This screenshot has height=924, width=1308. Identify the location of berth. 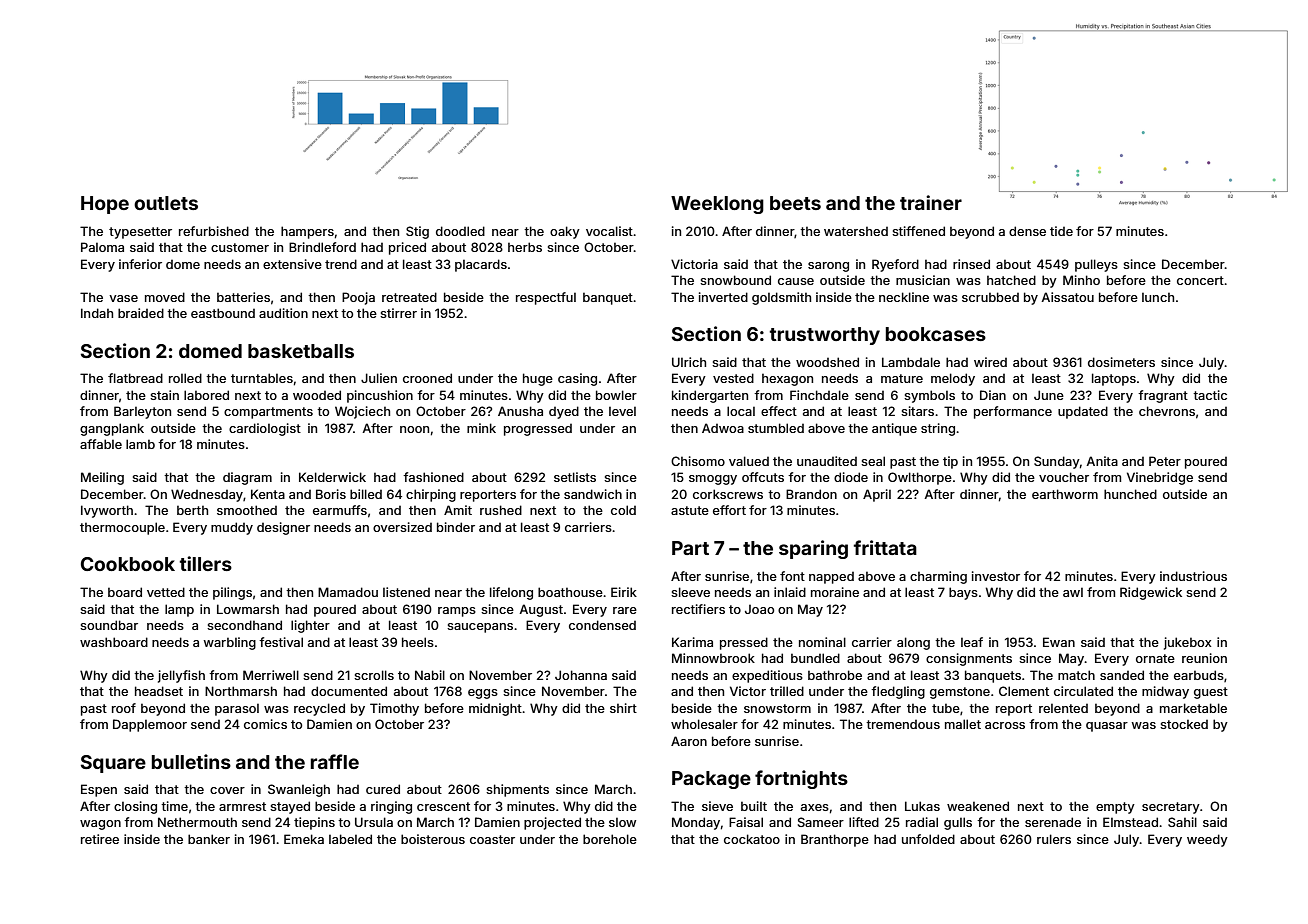
(192, 510).
